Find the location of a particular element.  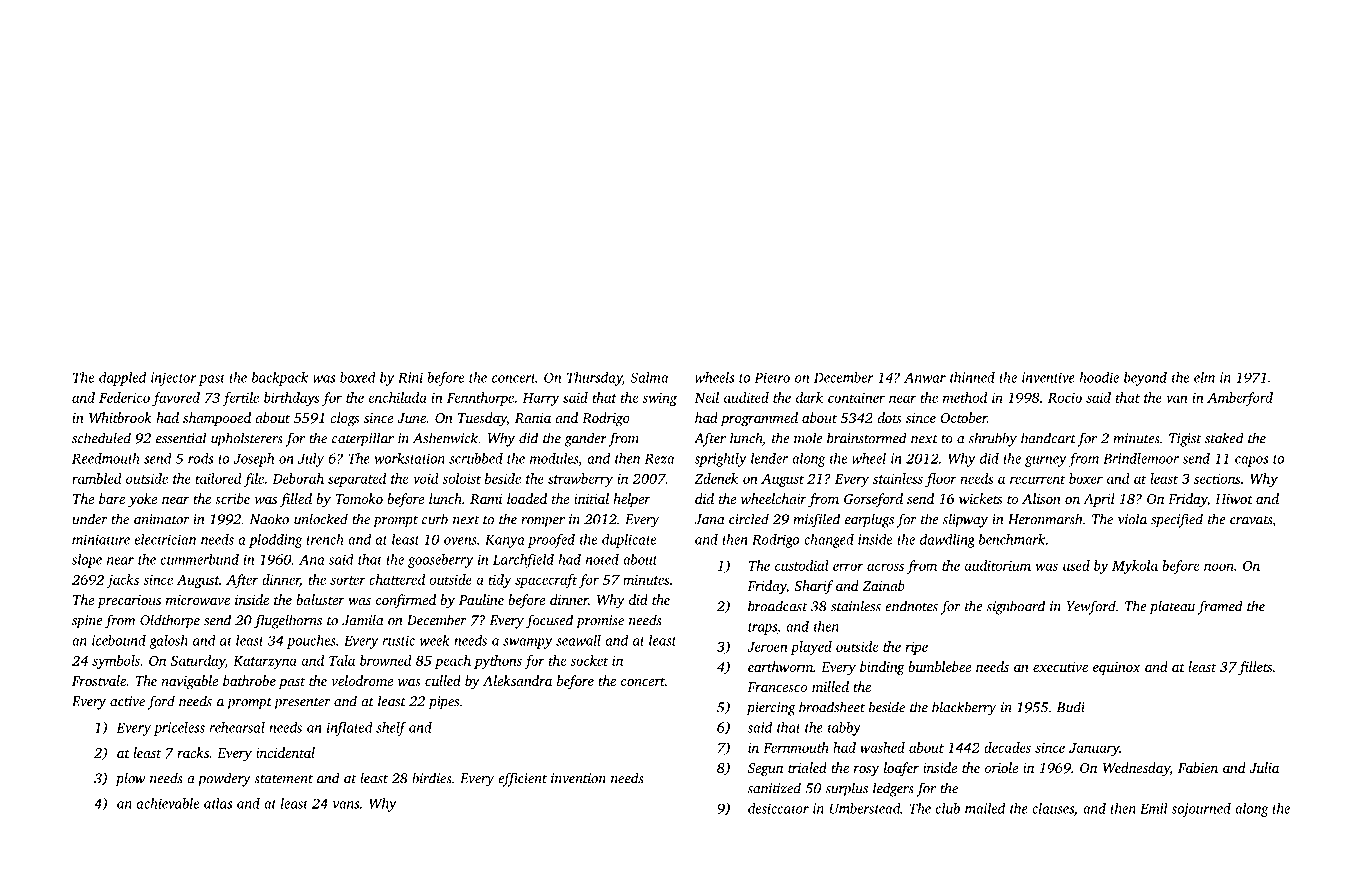

benchmark is located at coordinates (1012, 539).
